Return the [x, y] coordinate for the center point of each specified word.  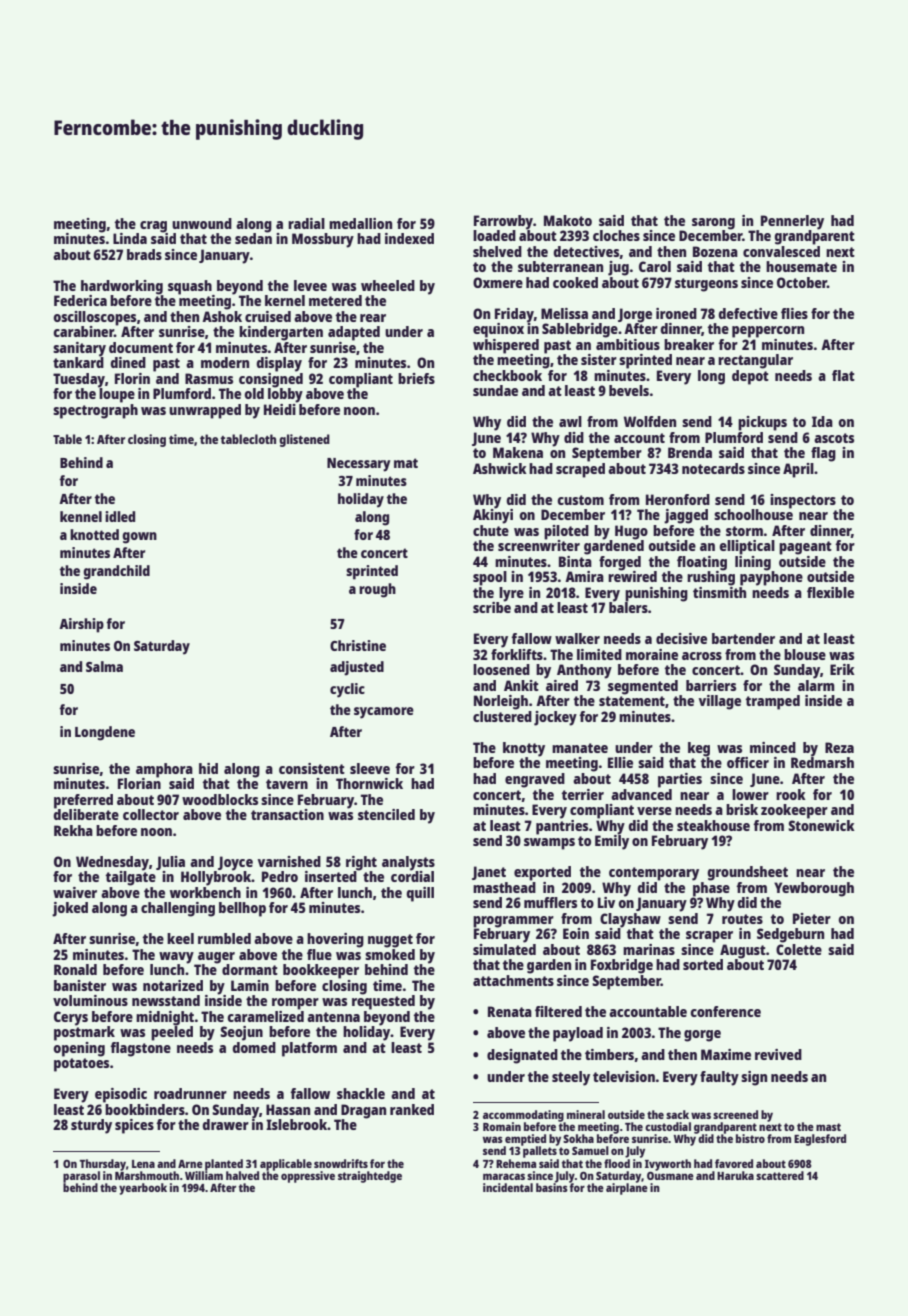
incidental [508, 1187]
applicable [286, 1165]
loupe [117, 395]
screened [735, 1114]
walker [577, 638]
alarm [816, 685]
